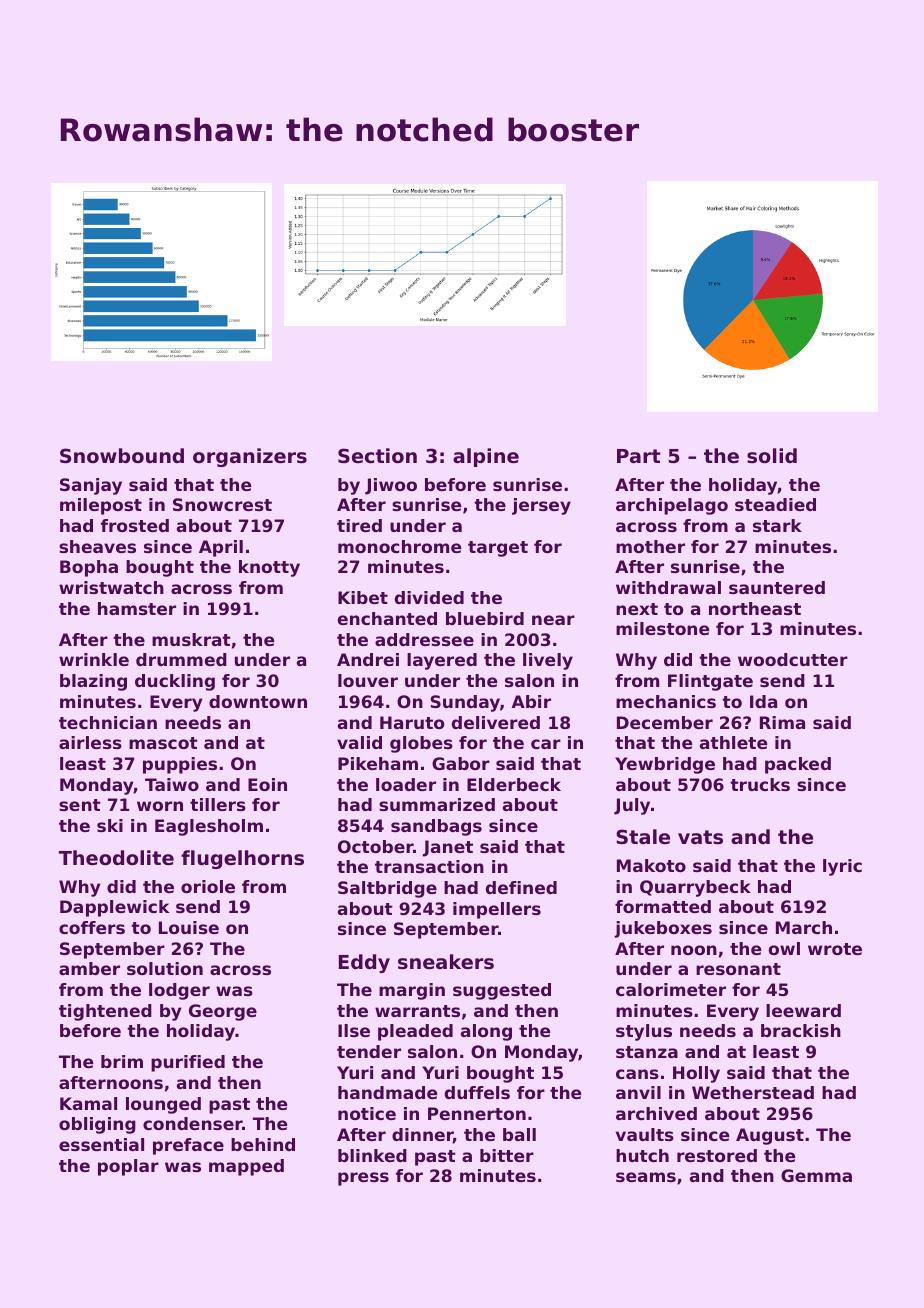 This image has height=1308, width=924. Describe the element at coordinates (250, 457) in the image. I see `organizers` at that location.
